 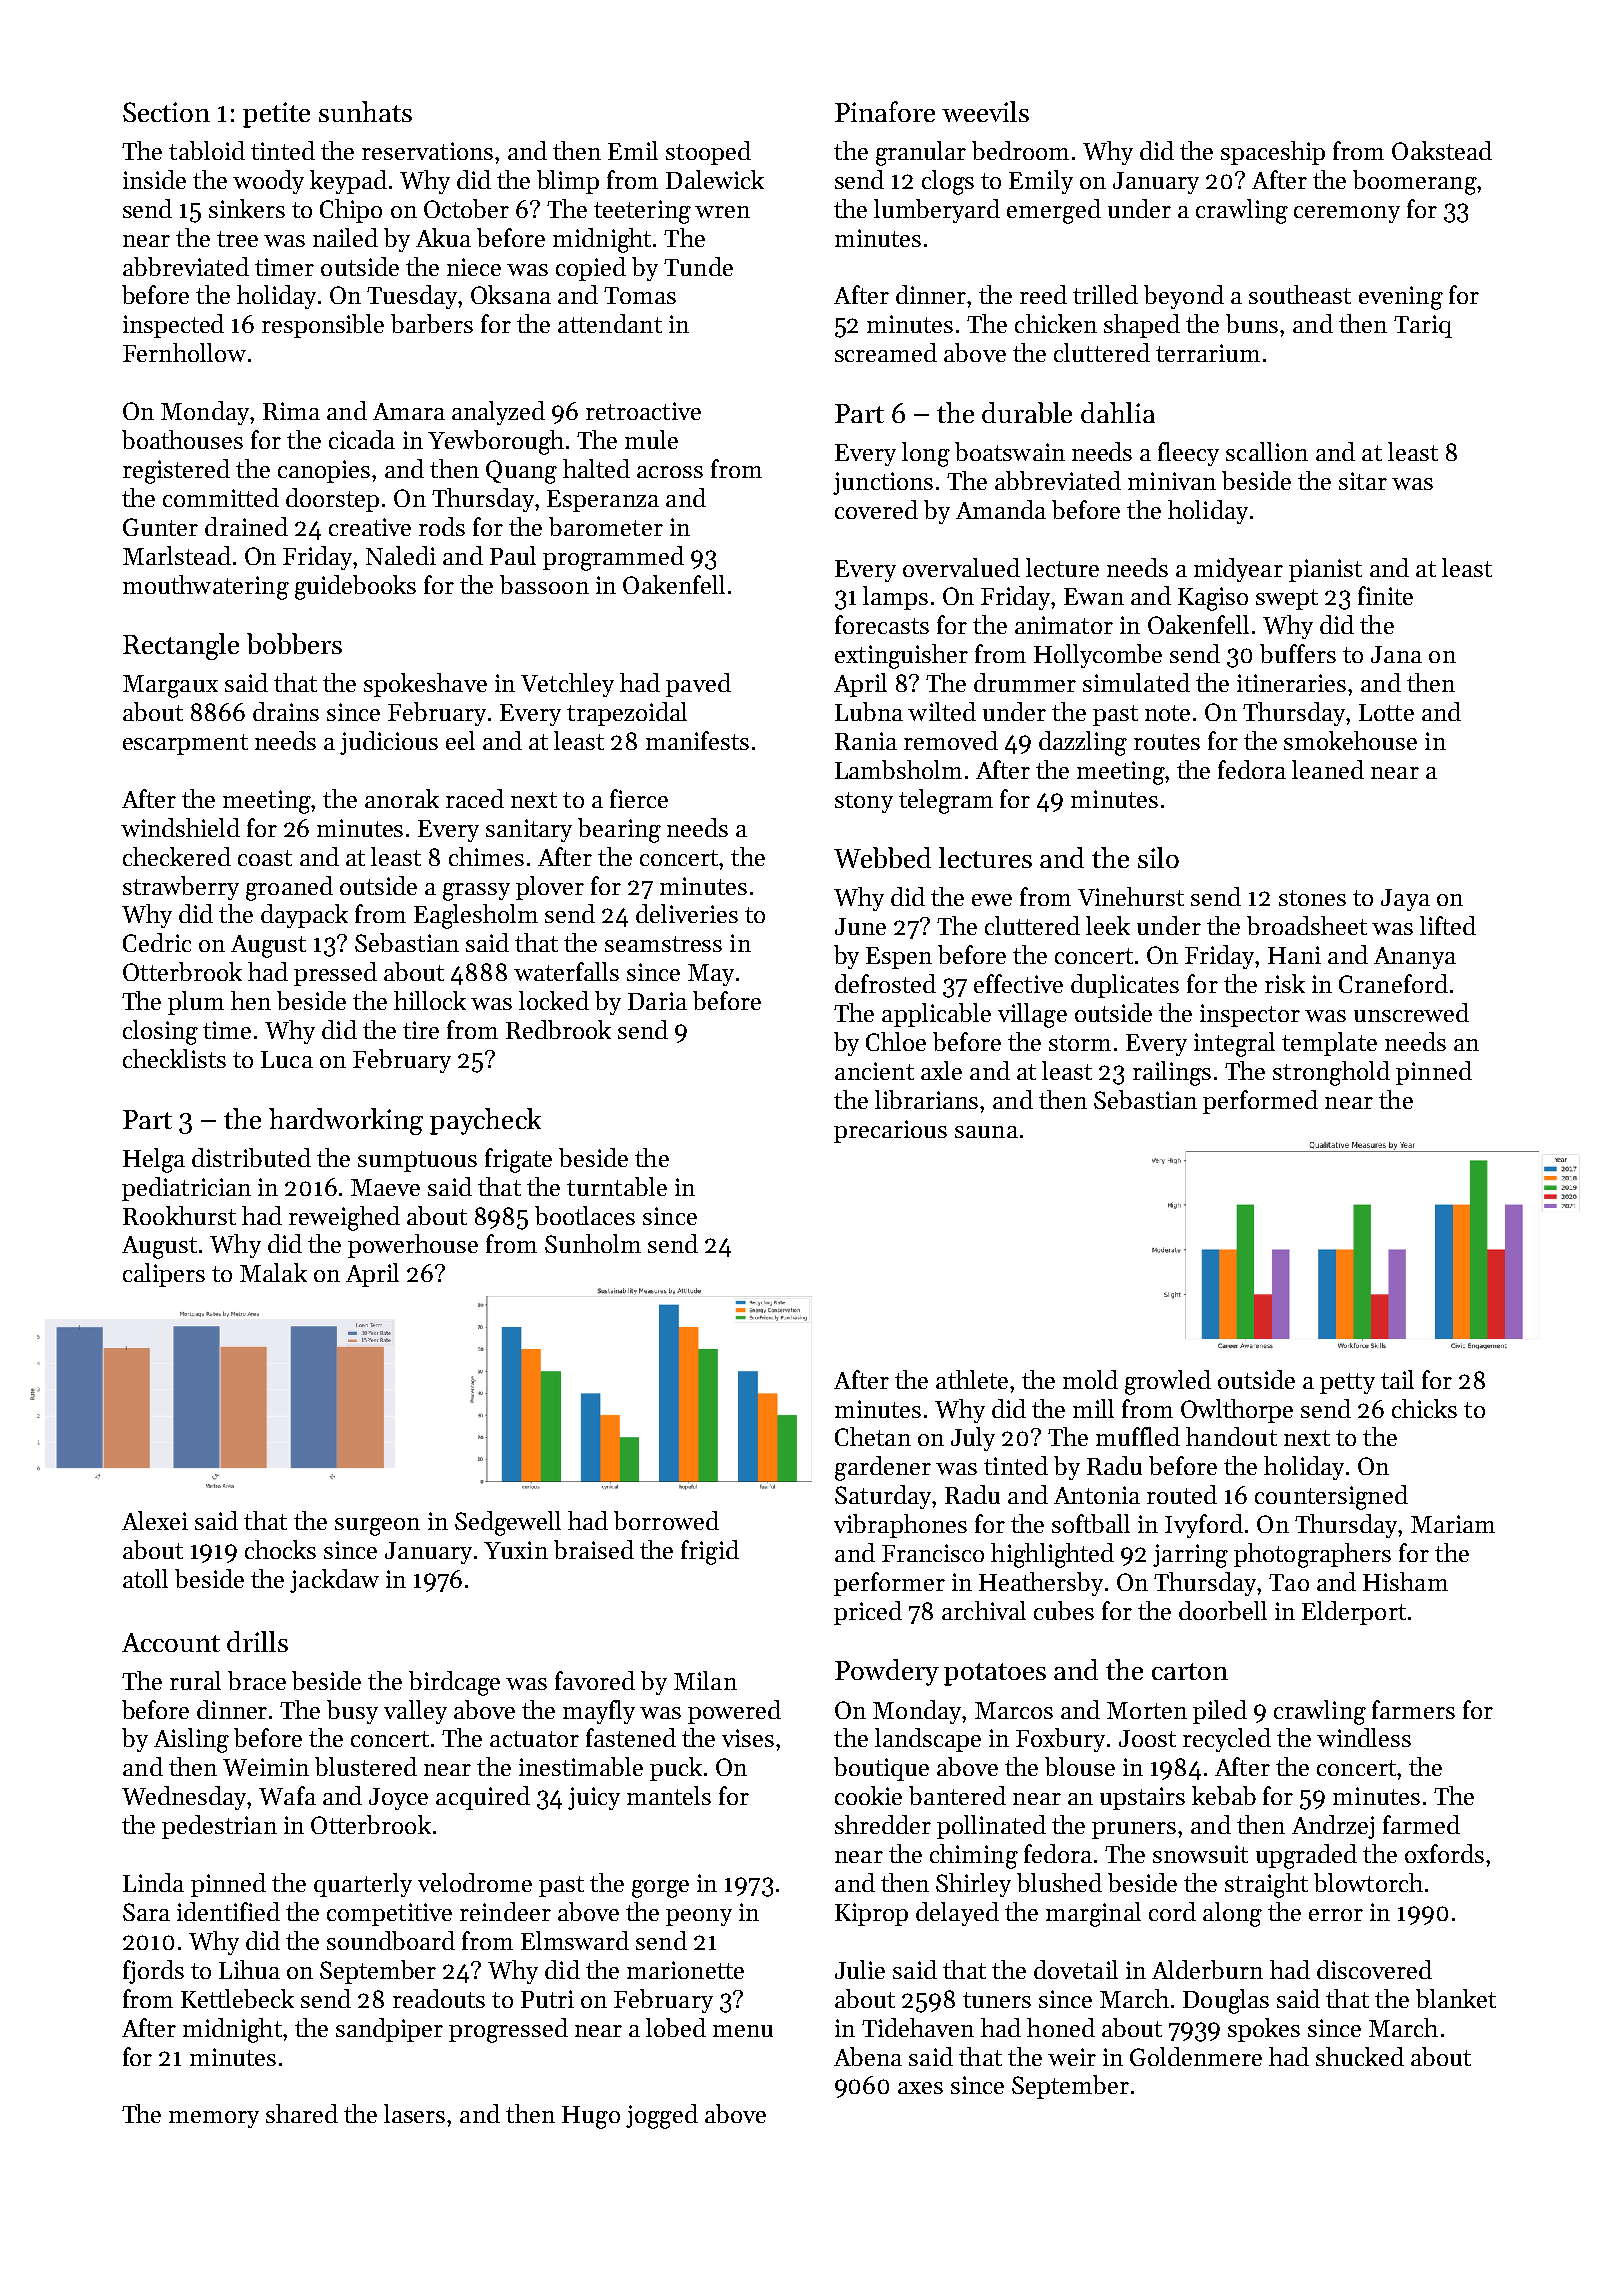 I want to click on broadsheet, so click(x=1307, y=925).
